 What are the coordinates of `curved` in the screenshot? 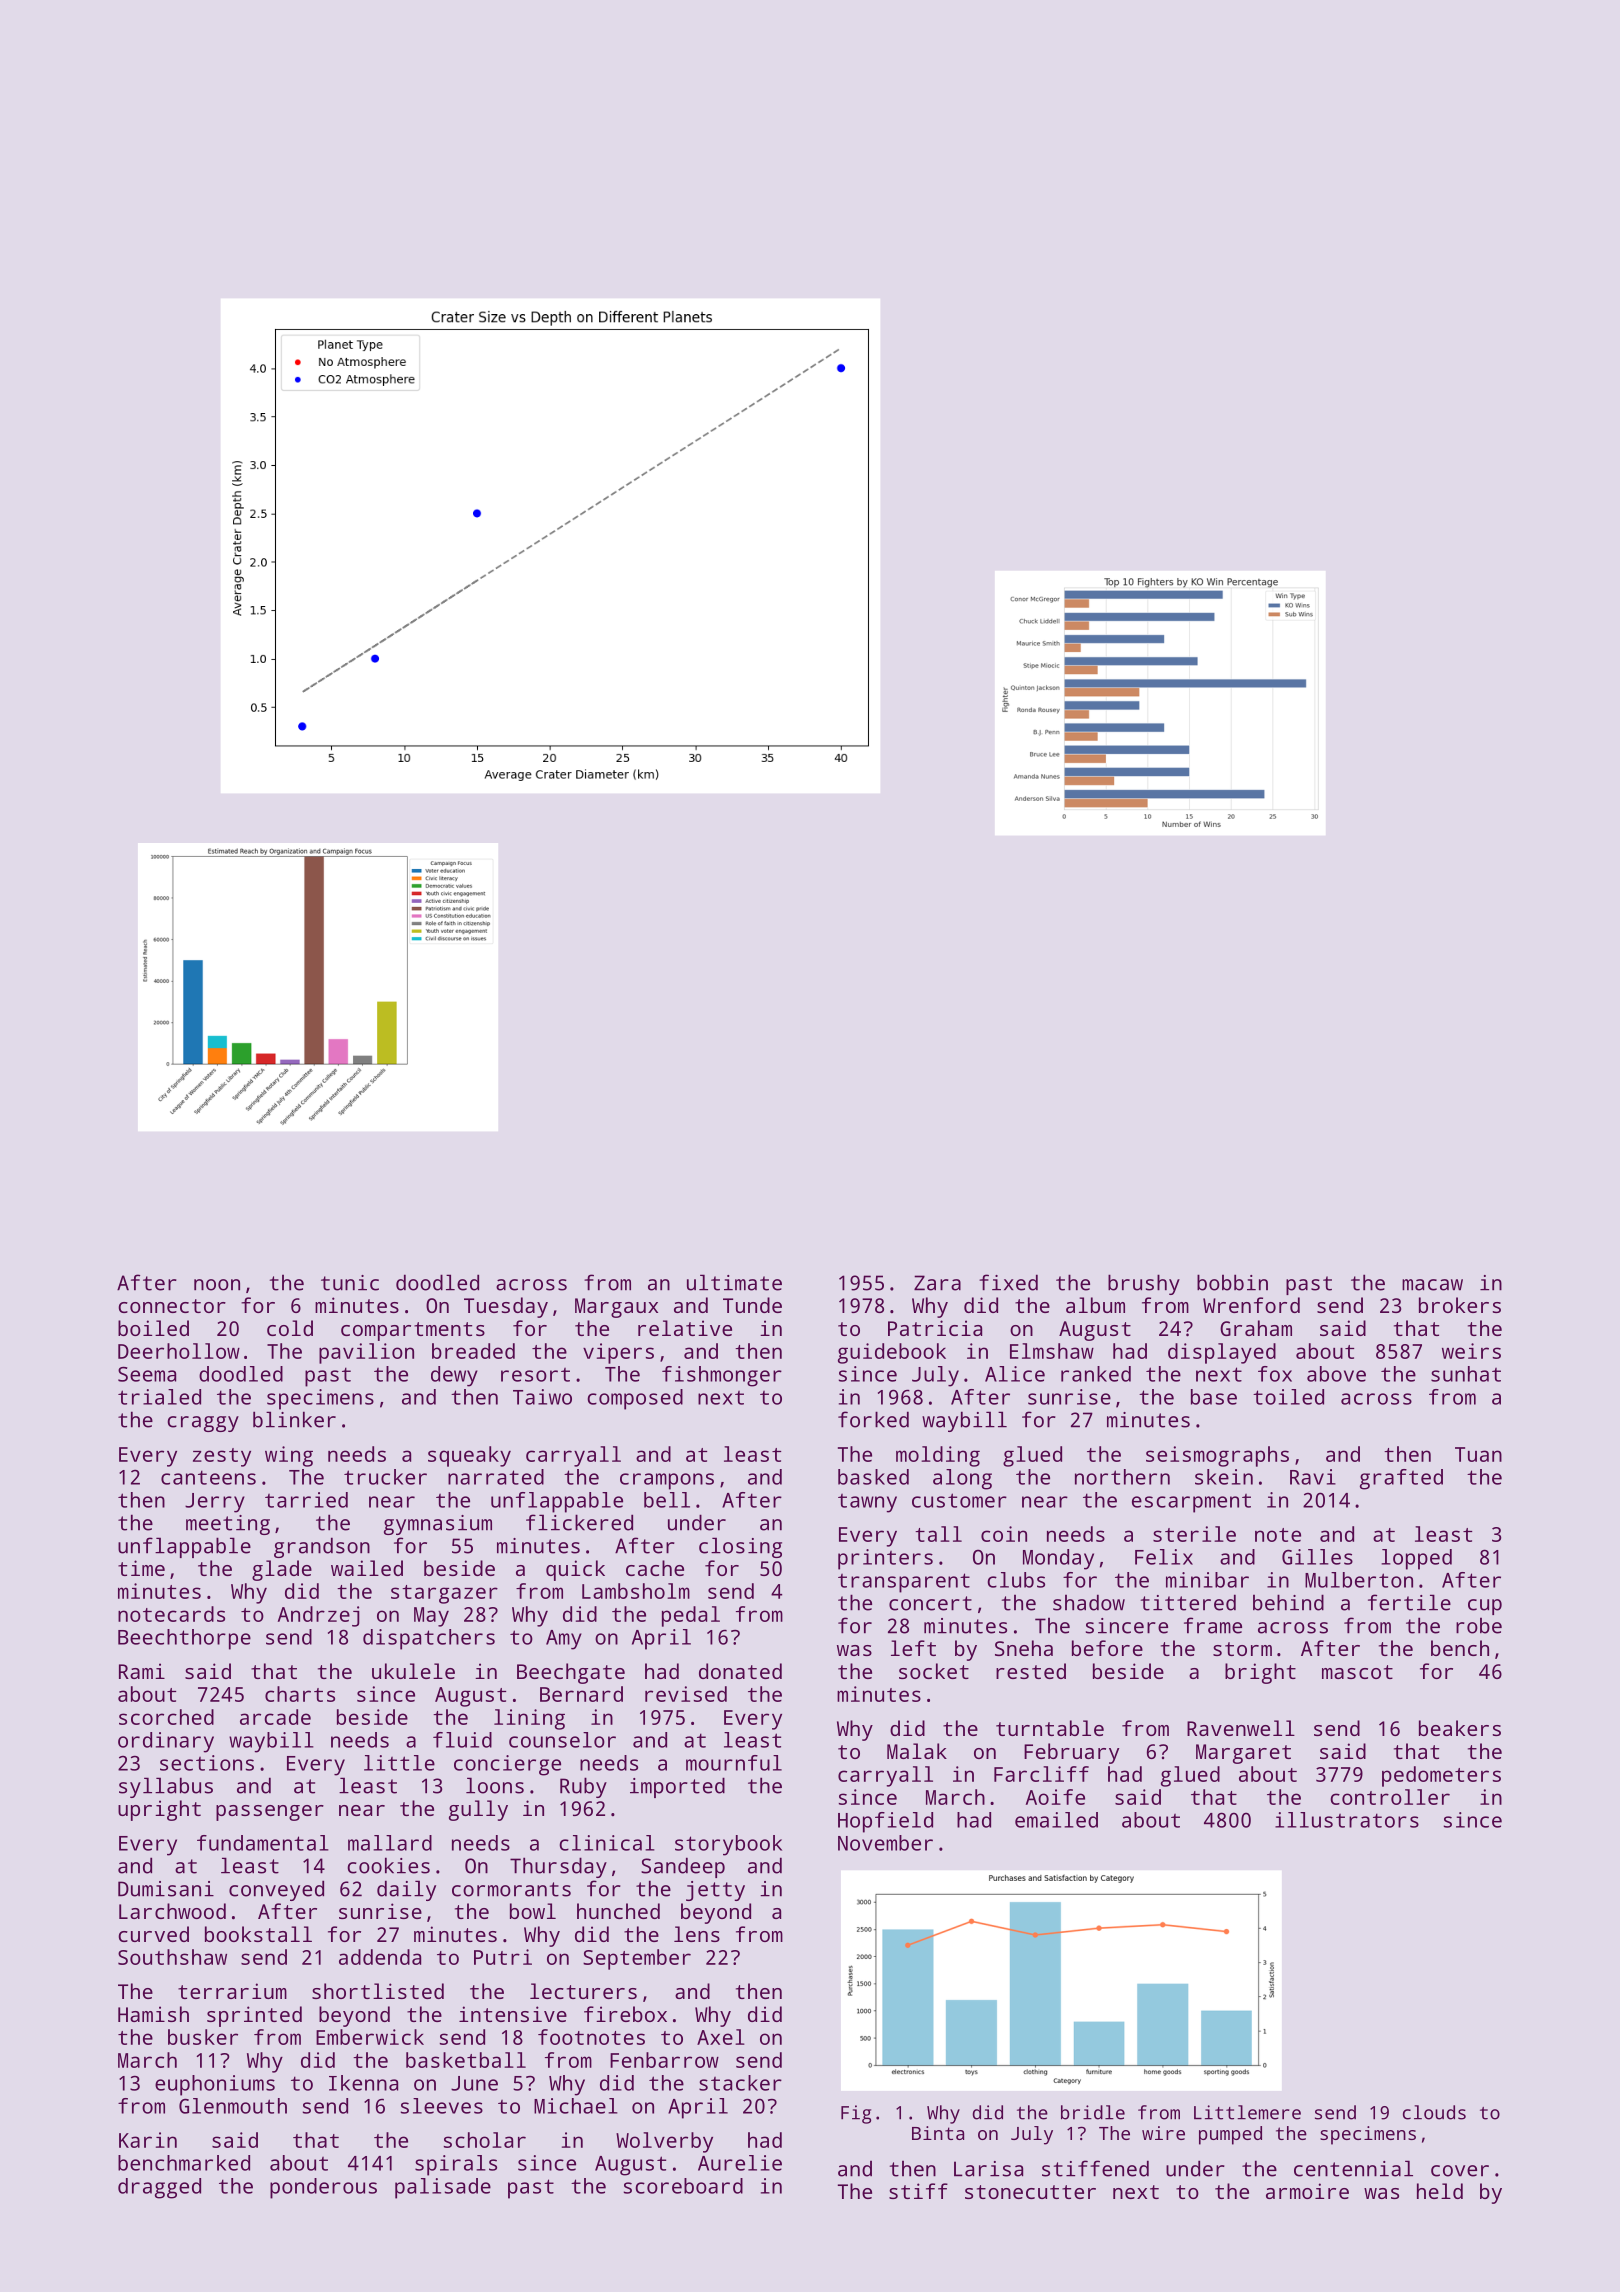 It's located at (153, 1934).
